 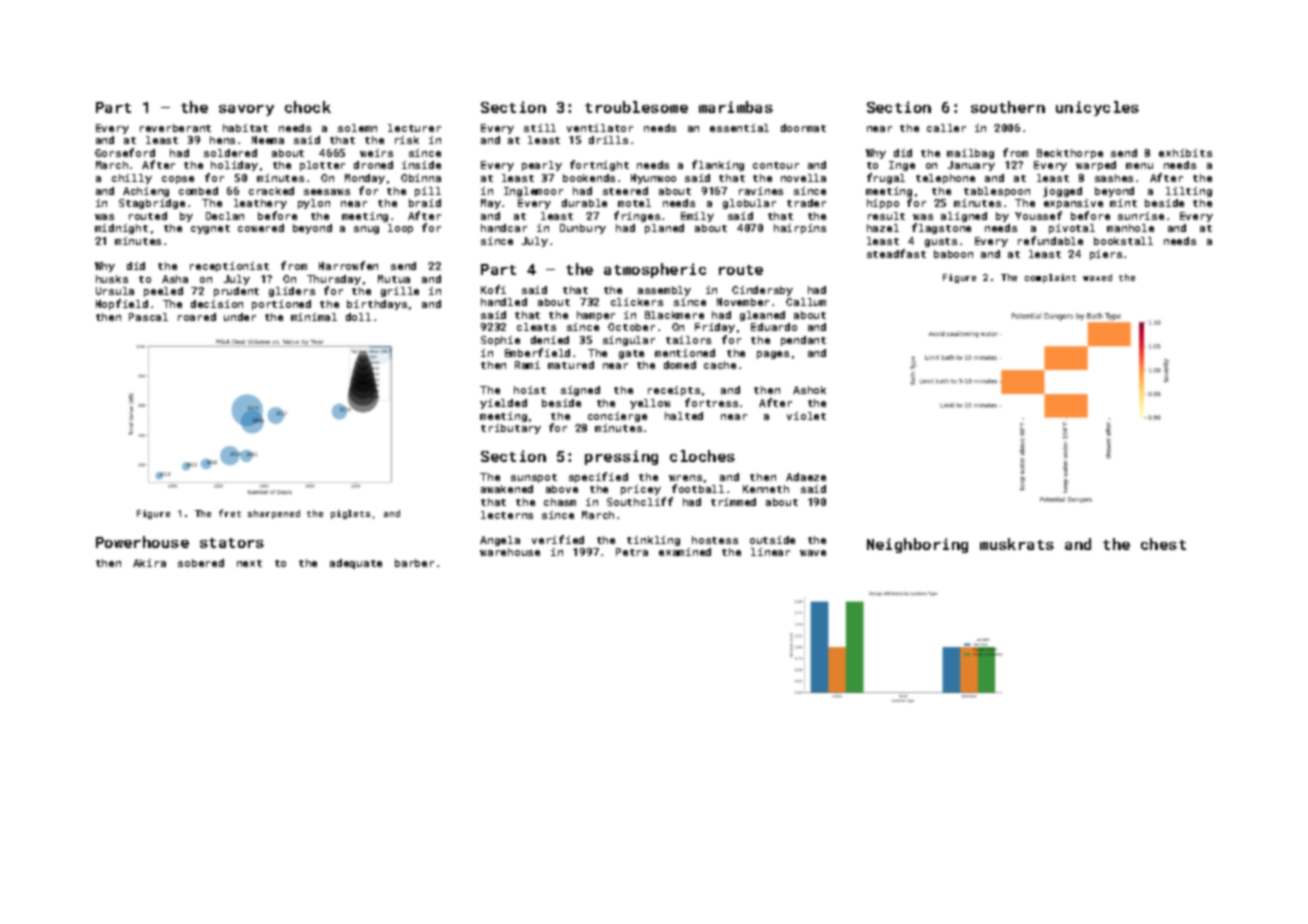 What do you see at coordinates (806, 477) in the screenshot?
I see `Adaeze` at bounding box center [806, 477].
